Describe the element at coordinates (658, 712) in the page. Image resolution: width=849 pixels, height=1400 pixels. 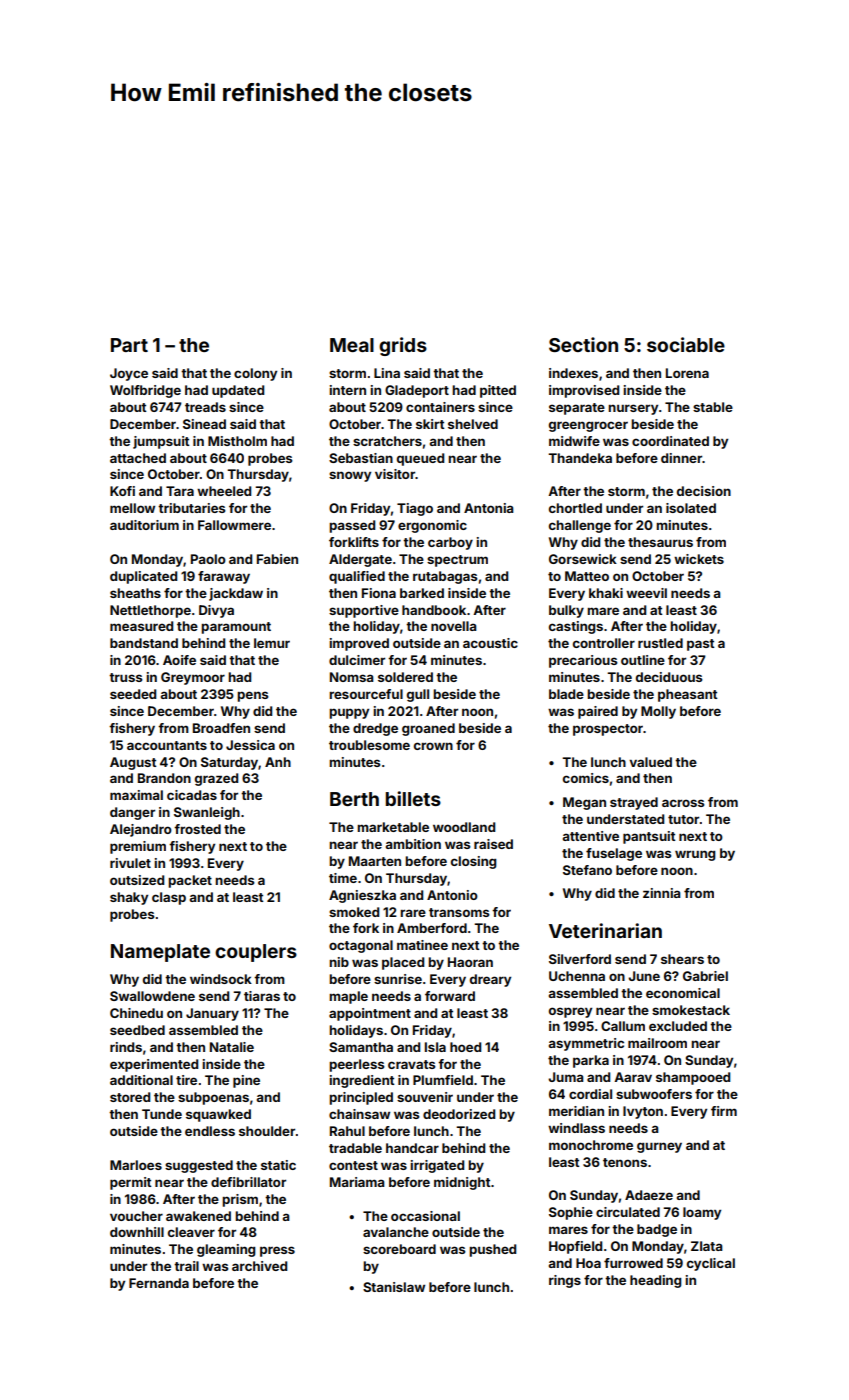
I see `Molly` at that location.
